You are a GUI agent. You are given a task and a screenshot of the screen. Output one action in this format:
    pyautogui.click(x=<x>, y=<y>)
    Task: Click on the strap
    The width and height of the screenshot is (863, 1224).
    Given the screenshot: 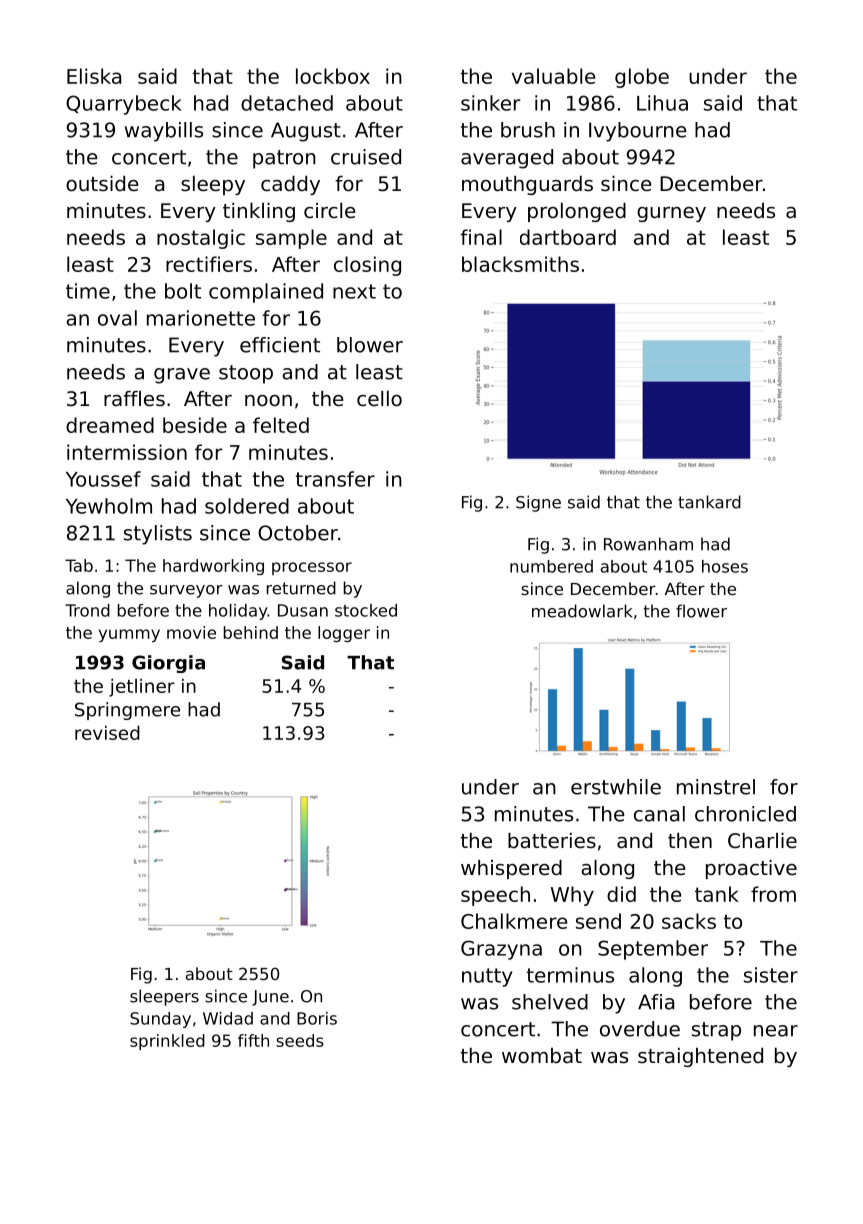 What is the action you would take?
    pyautogui.click(x=716, y=1031)
